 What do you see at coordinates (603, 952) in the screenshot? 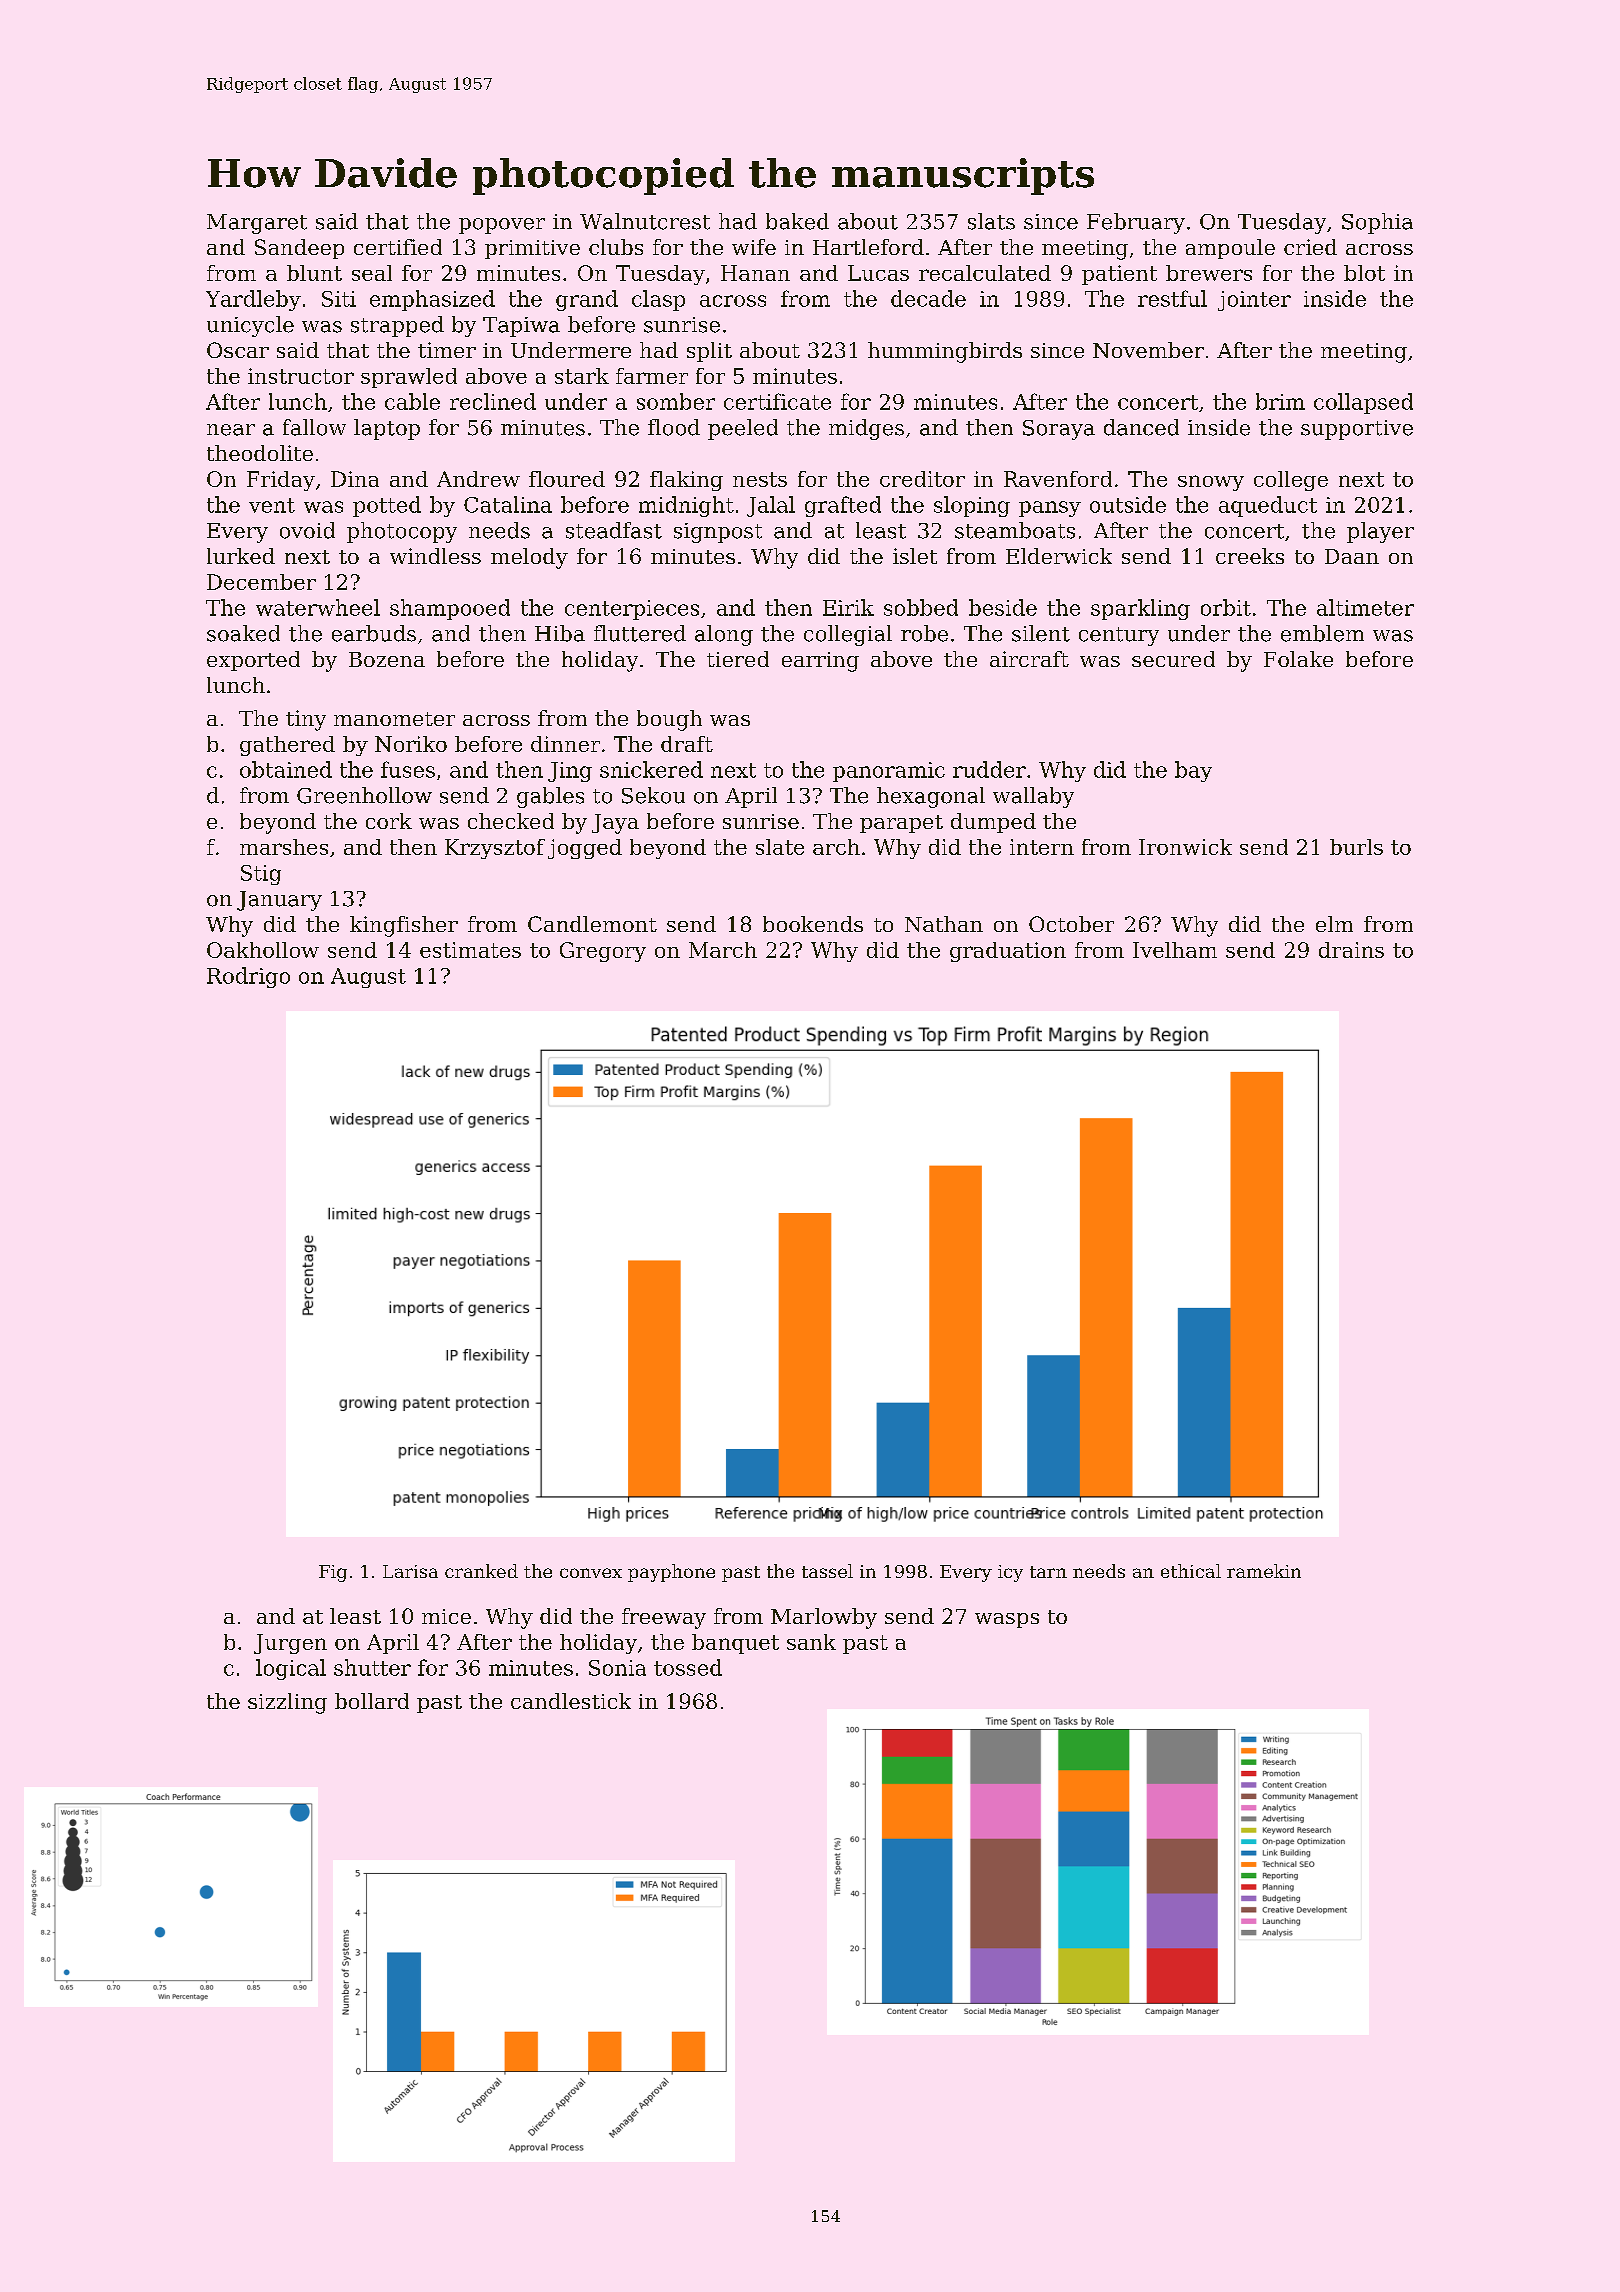
I see `Gregory` at bounding box center [603, 952].
